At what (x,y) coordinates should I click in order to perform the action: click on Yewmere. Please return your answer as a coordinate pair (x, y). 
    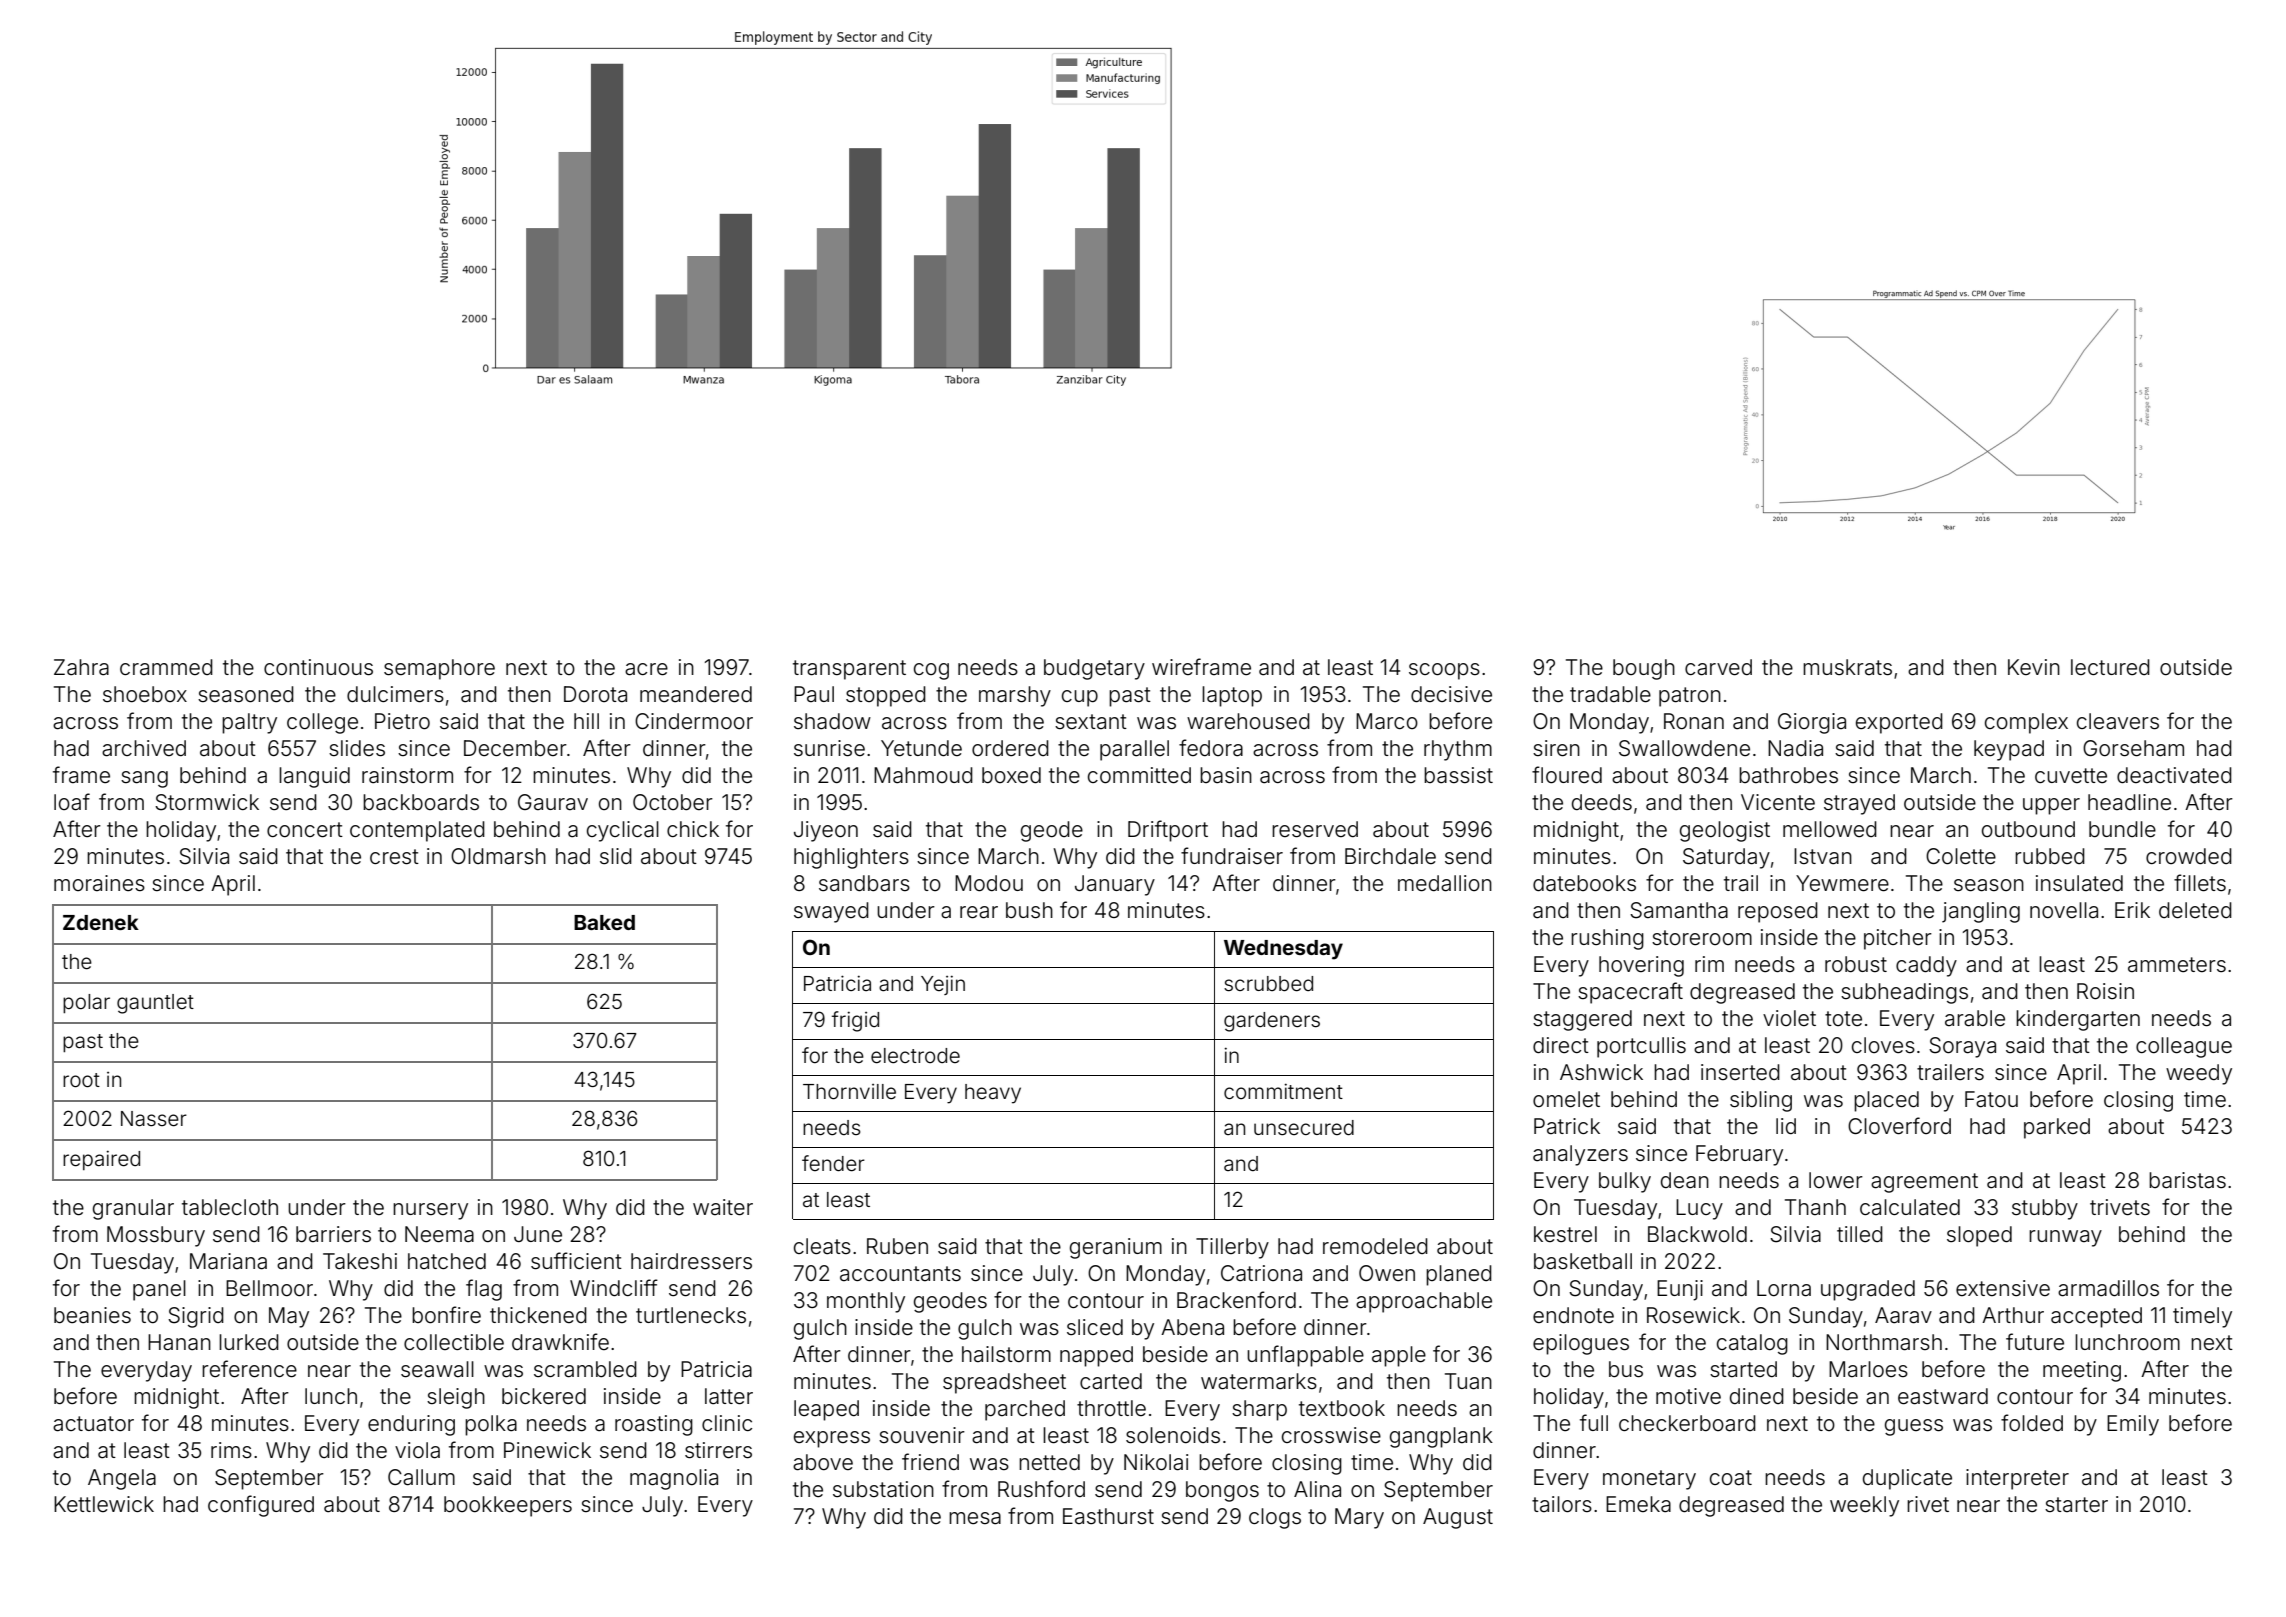
    Looking at the image, I should click on (1842, 883).
